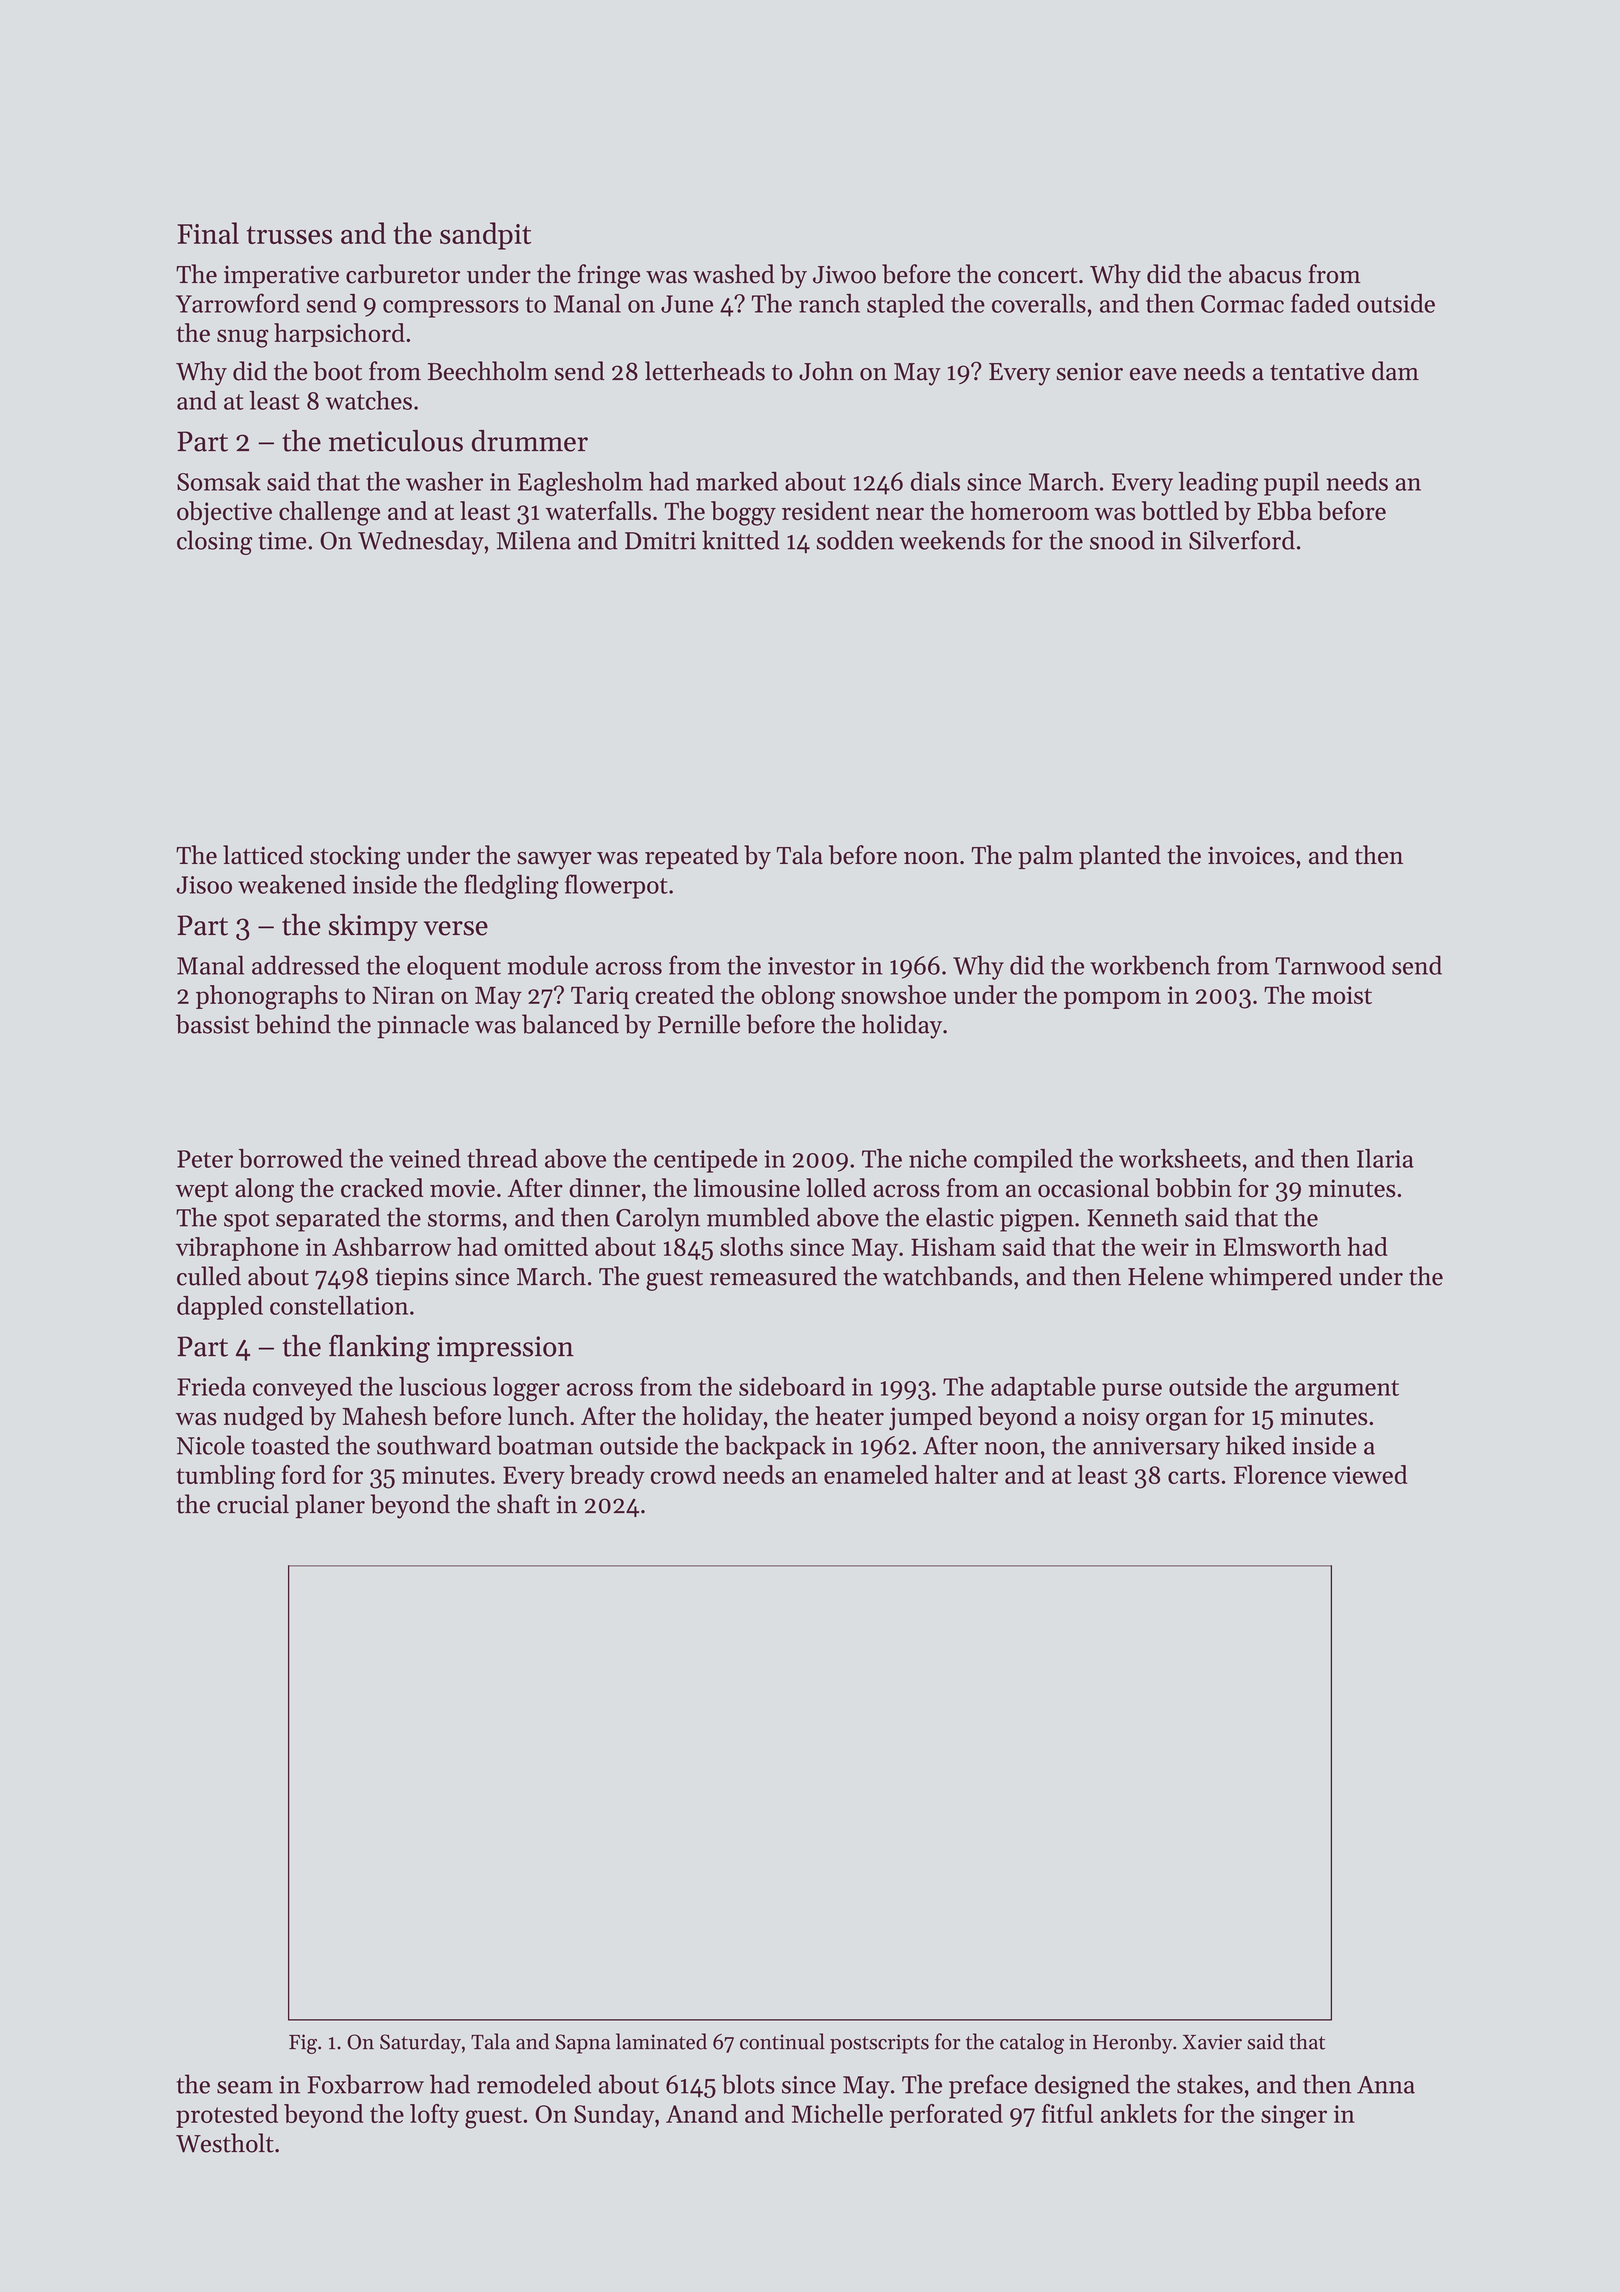 Image resolution: width=1620 pixels, height=2292 pixels. What do you see at coordinates (1320, 303) in the document?
I see `faded` at bounding box center [1320, 303].
